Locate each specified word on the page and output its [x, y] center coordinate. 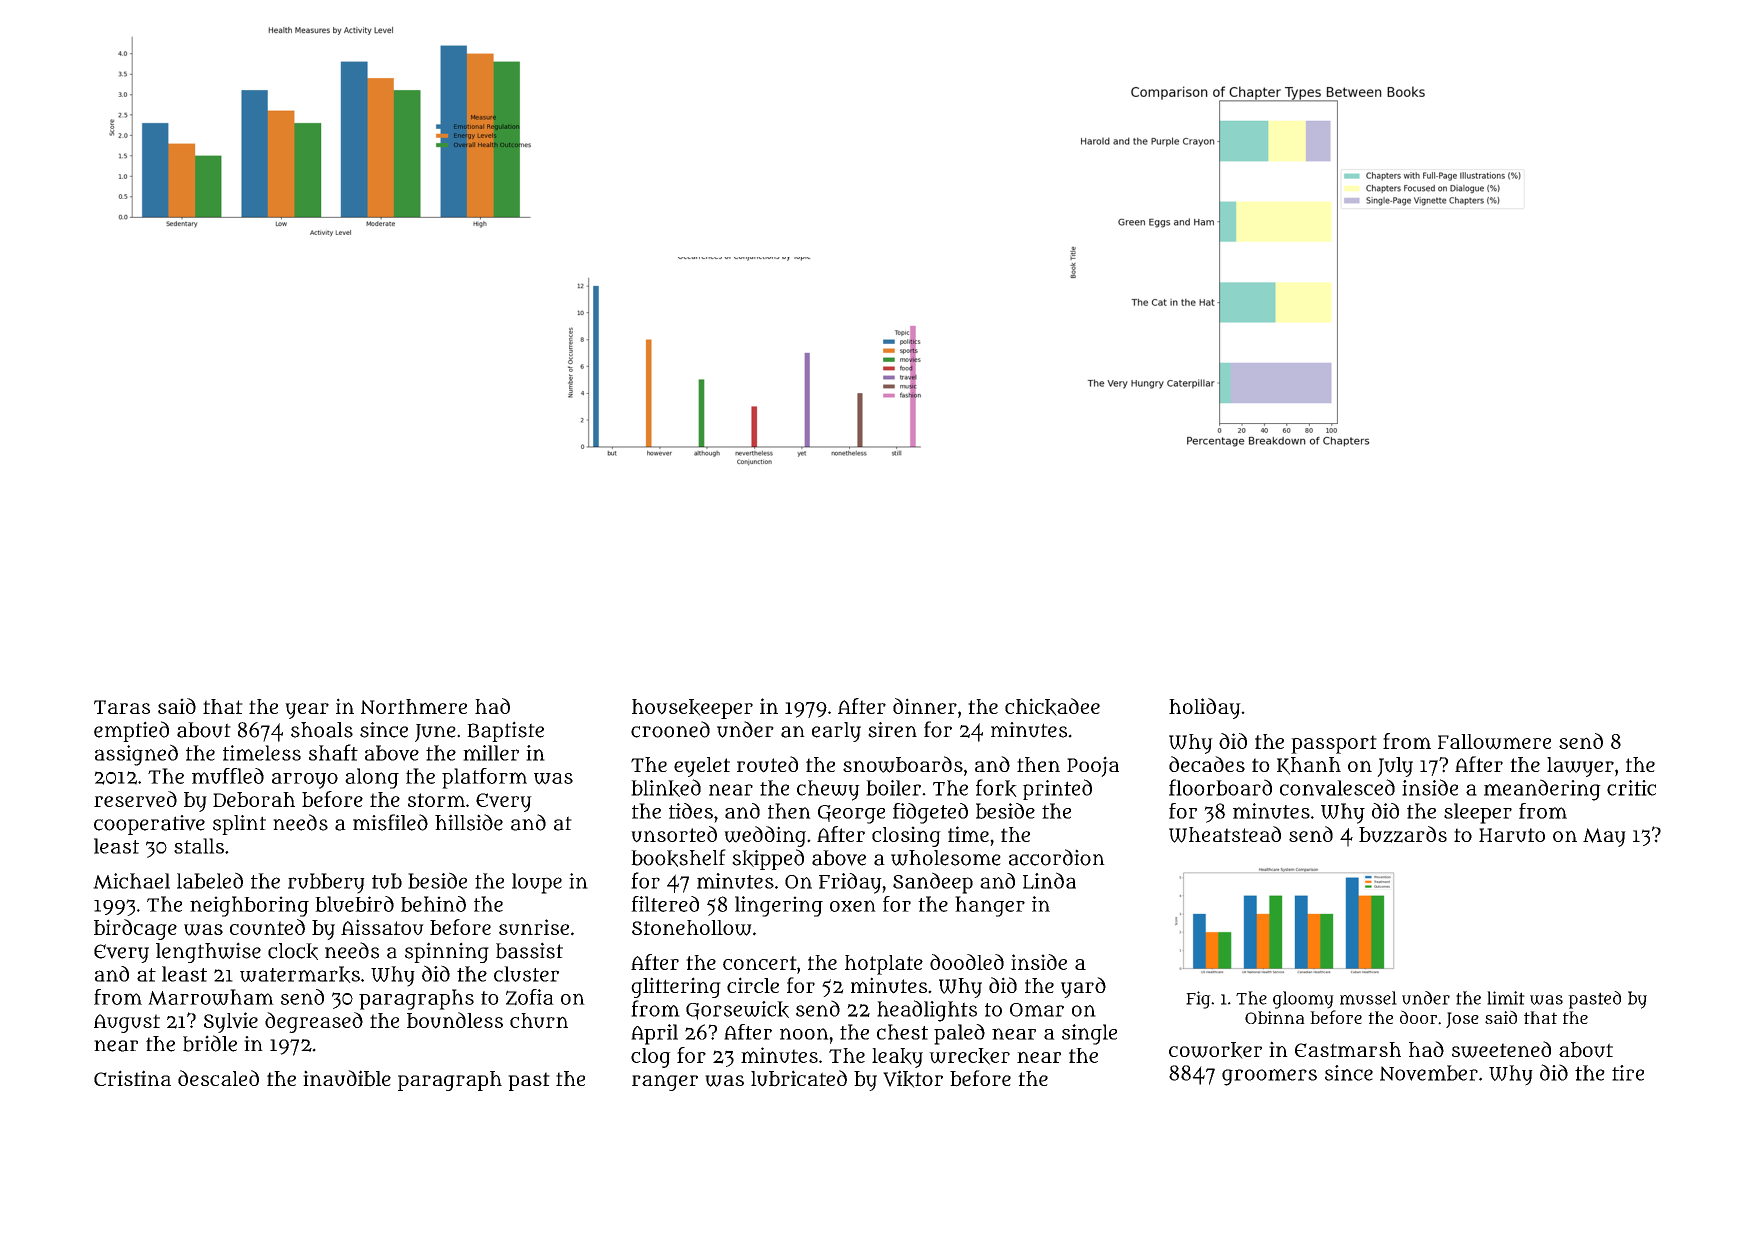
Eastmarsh [1348, 1049]
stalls [199, 846]
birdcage [135, 929]
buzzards [1403, 834]
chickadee [1052, 707]
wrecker [969, 1056]
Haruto [1512, 835]
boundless [455, 1020]
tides [691, 811]
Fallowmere [1494, 742]
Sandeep [933, 883]
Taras [122, 707]
